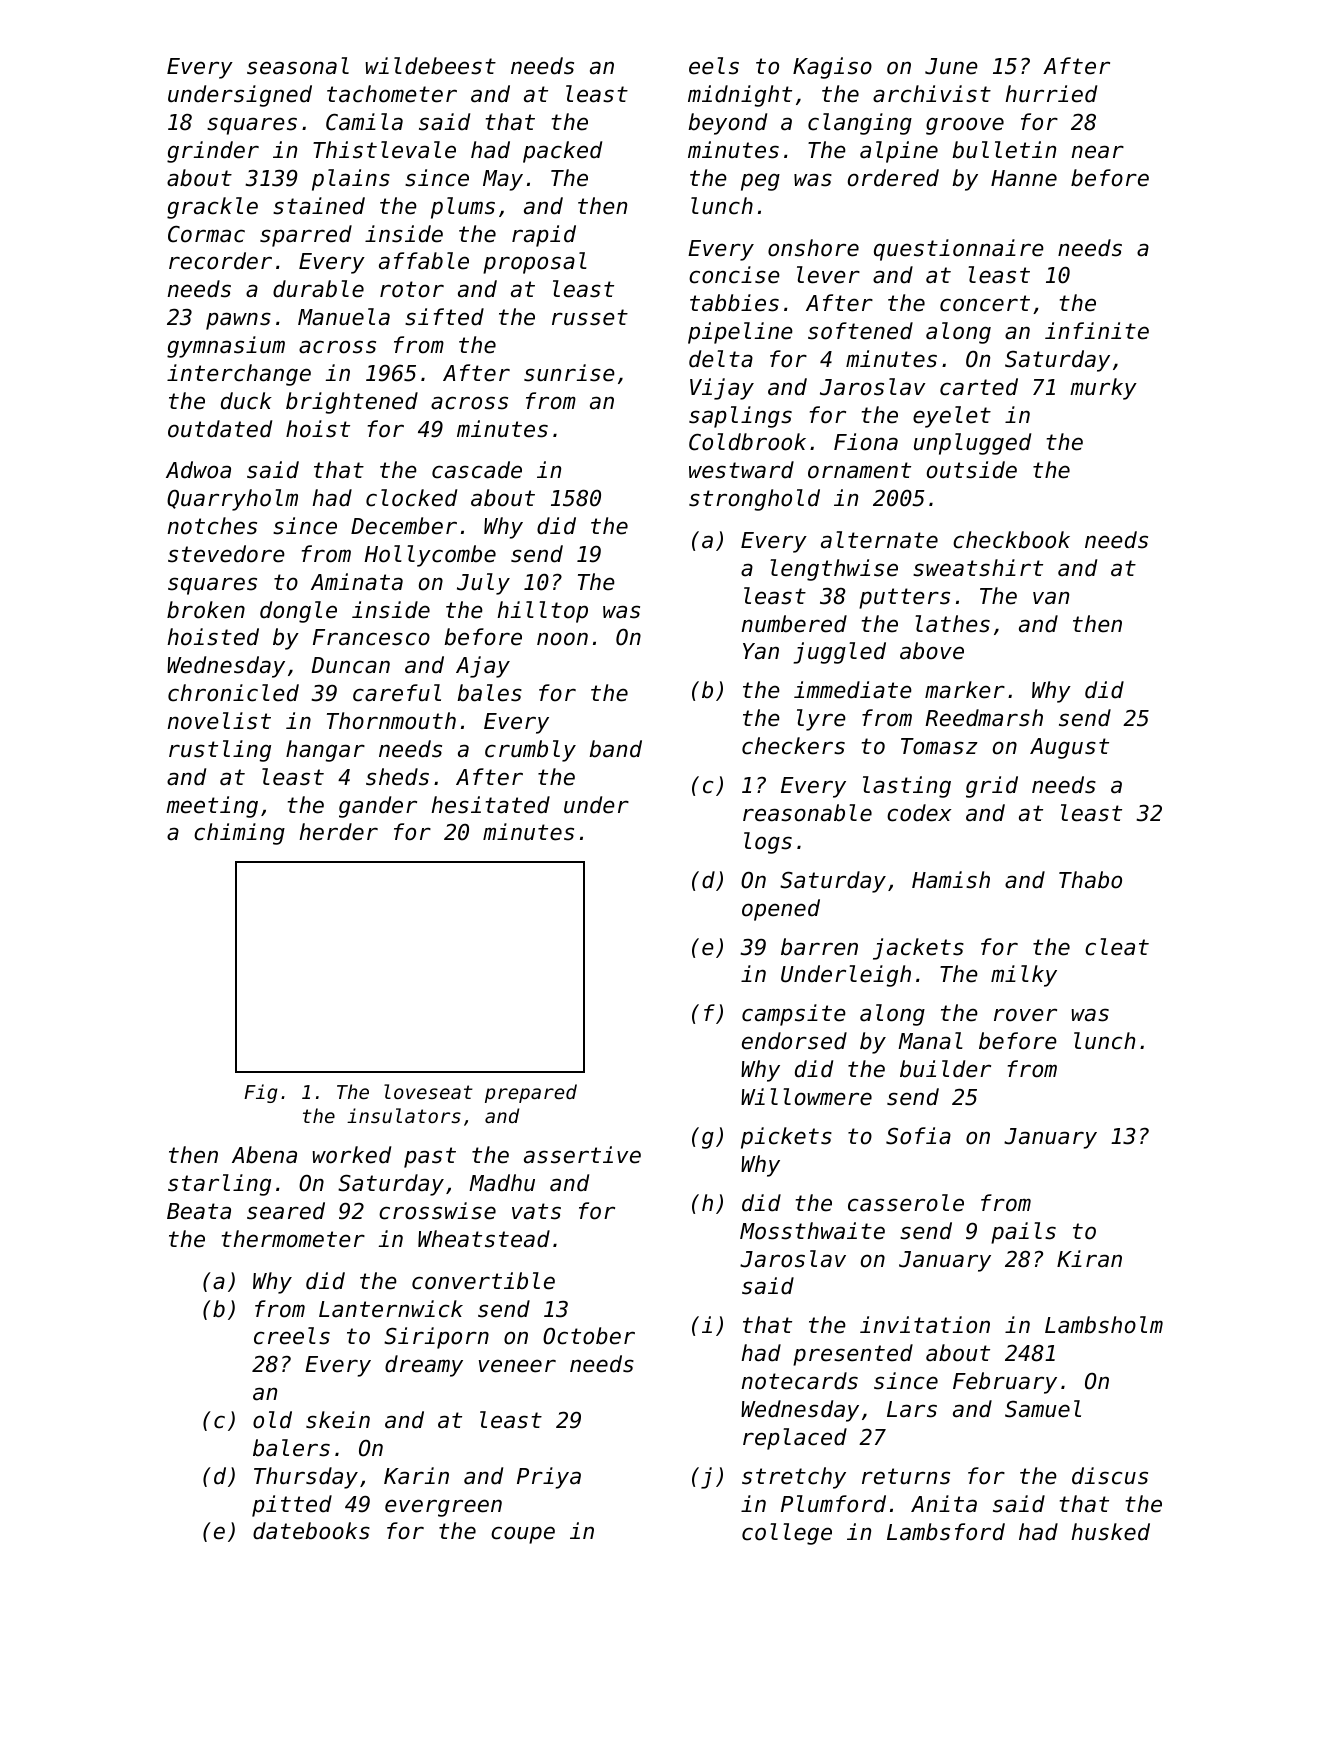  What do you see at coordinates (431, 66) in the screenshot?
I see `wildebeest` at bounding box center [431, 66].
